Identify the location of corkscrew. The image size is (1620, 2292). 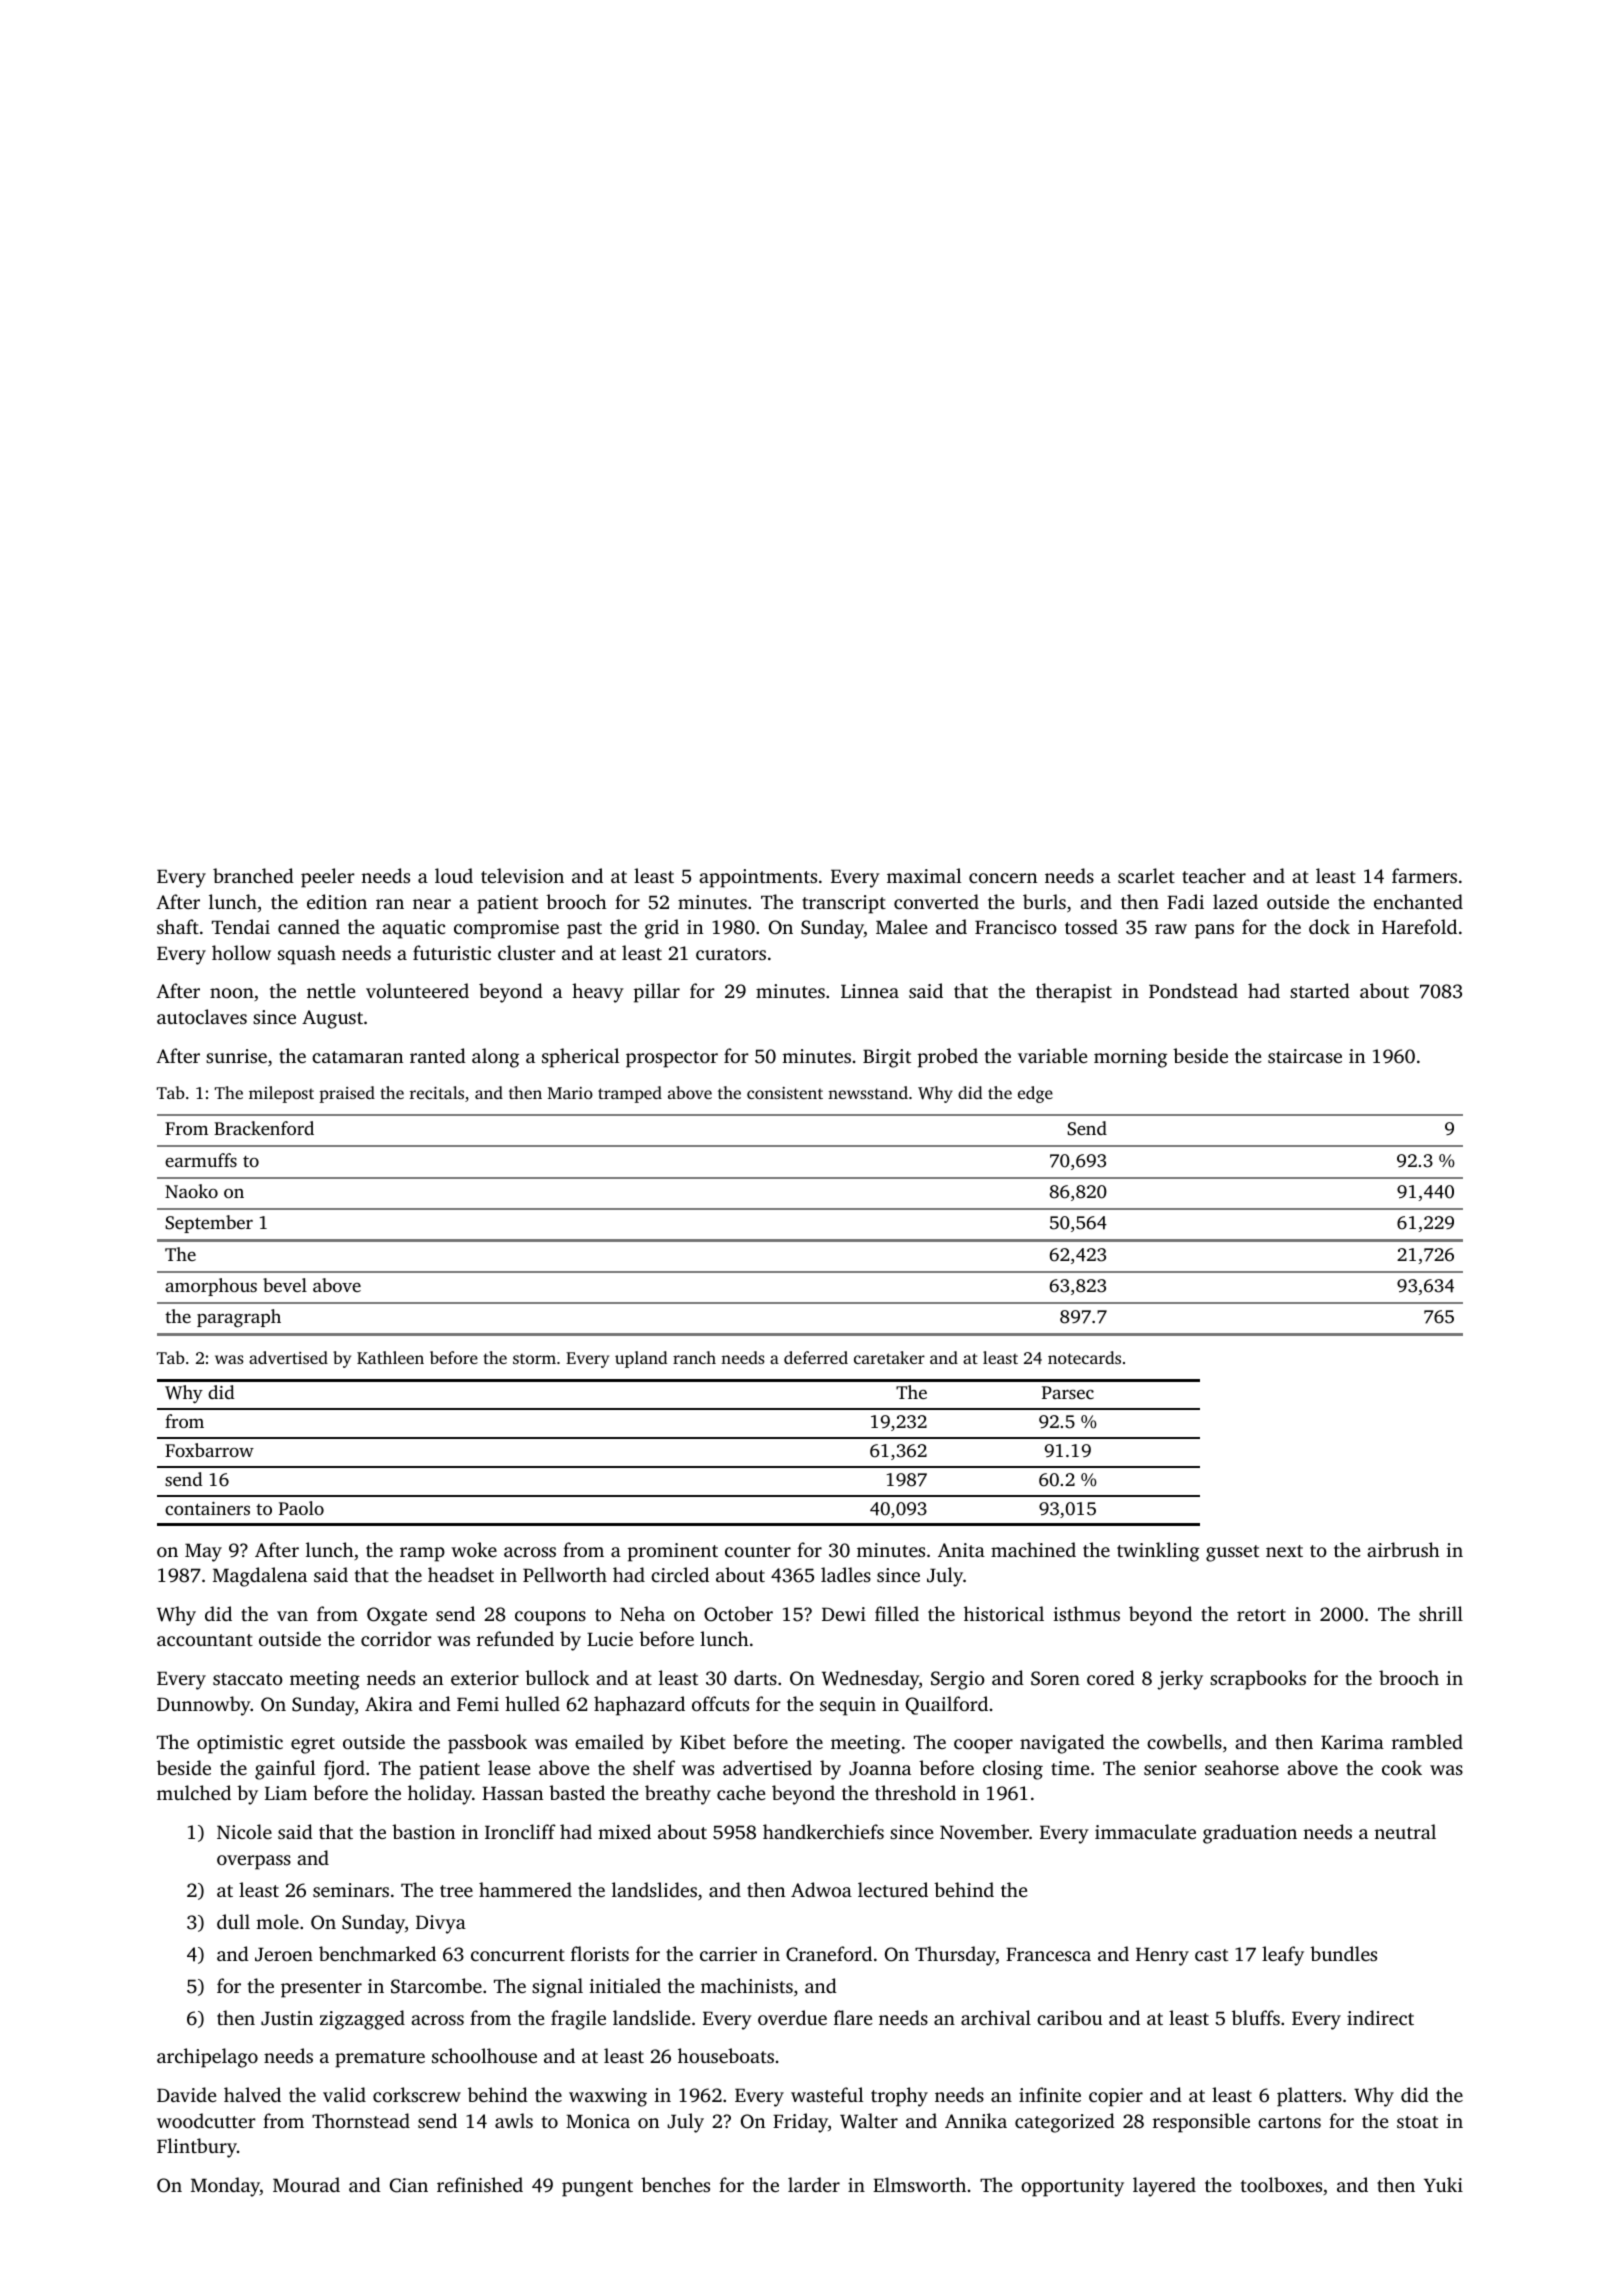
(417, 2094).
